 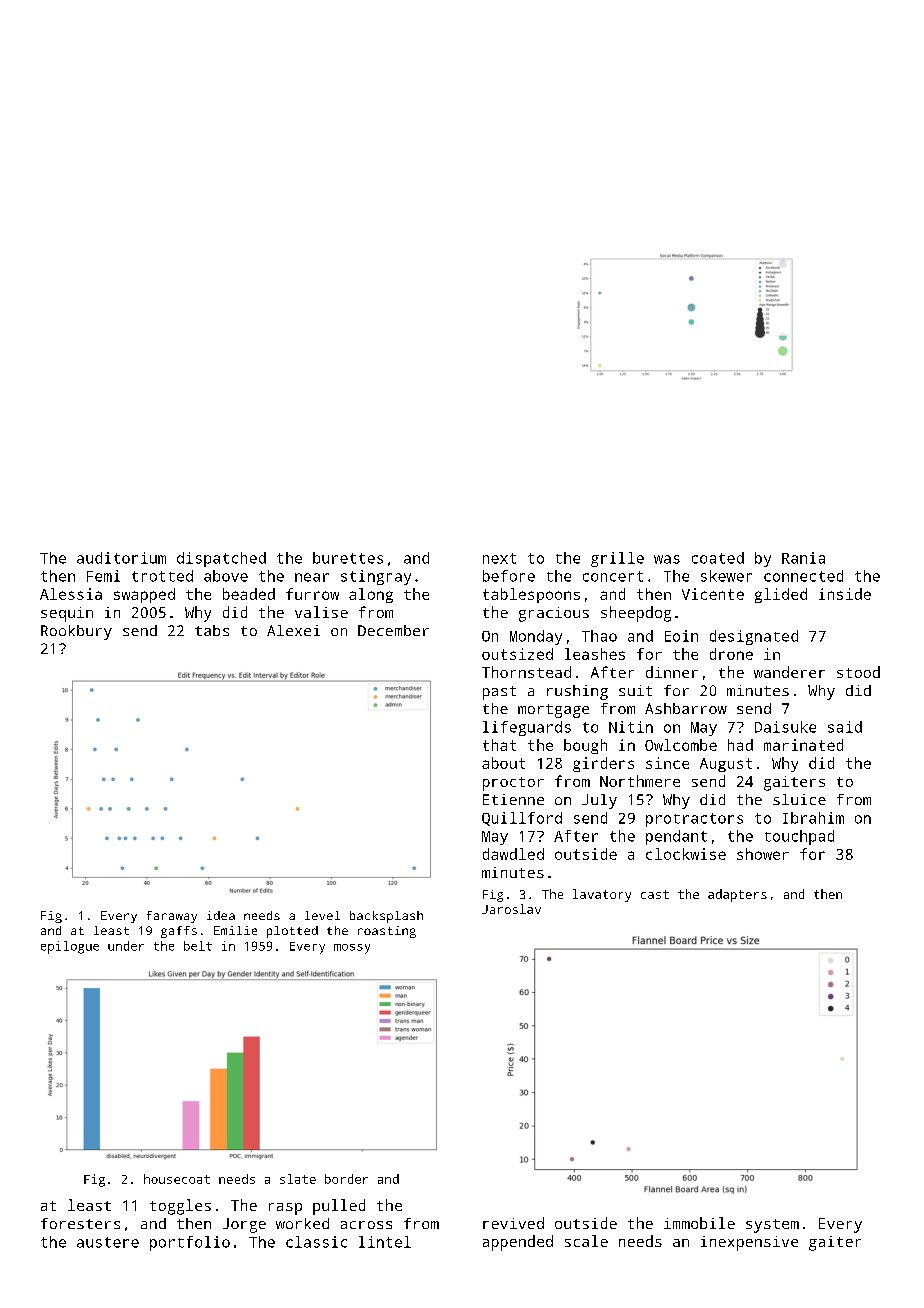 What do you see at coordinates (845, 727) in the screenshot?
I see `said` at bounding box center [845, 727].
